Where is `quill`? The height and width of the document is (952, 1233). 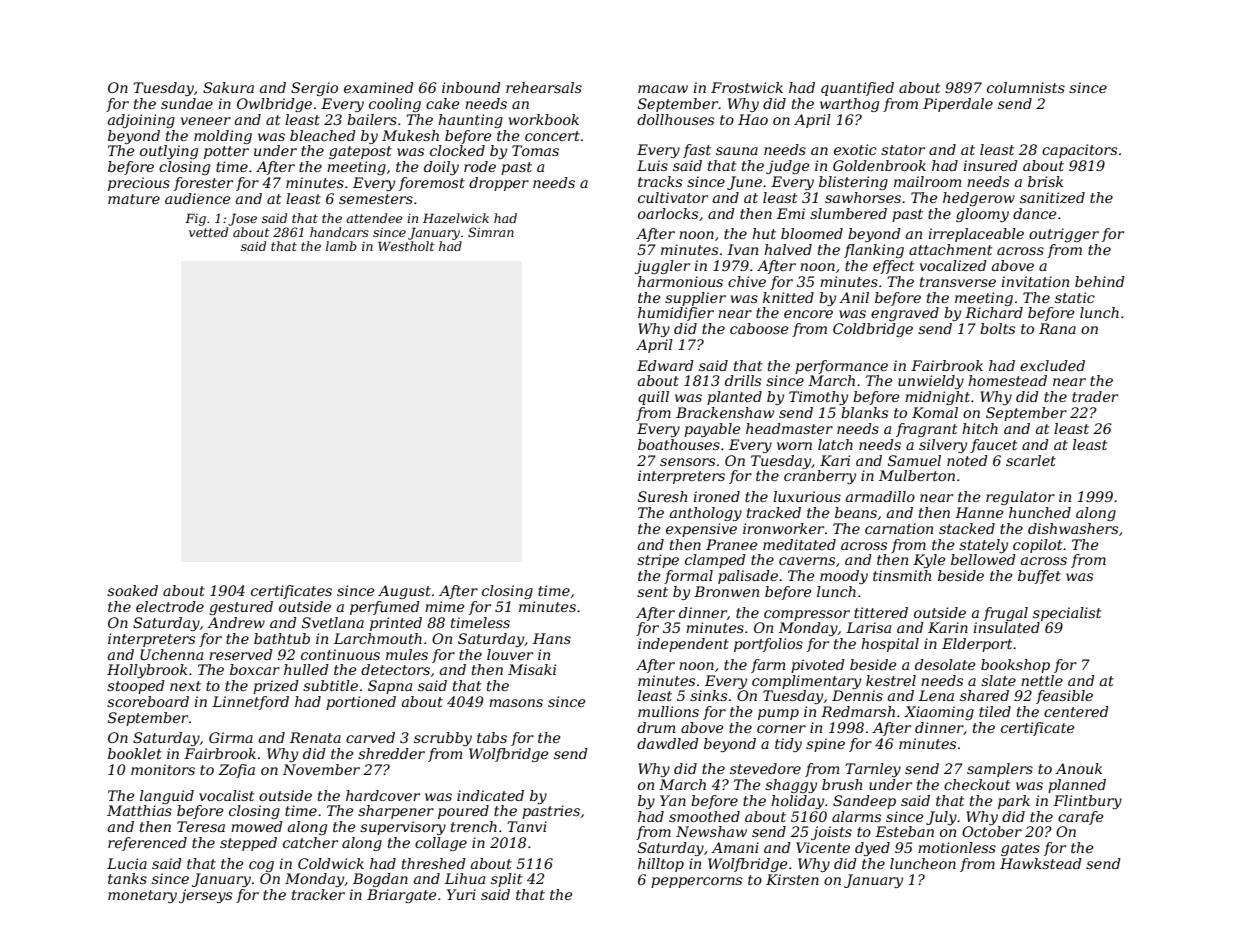 quill is located at coordinates (653, 398).
